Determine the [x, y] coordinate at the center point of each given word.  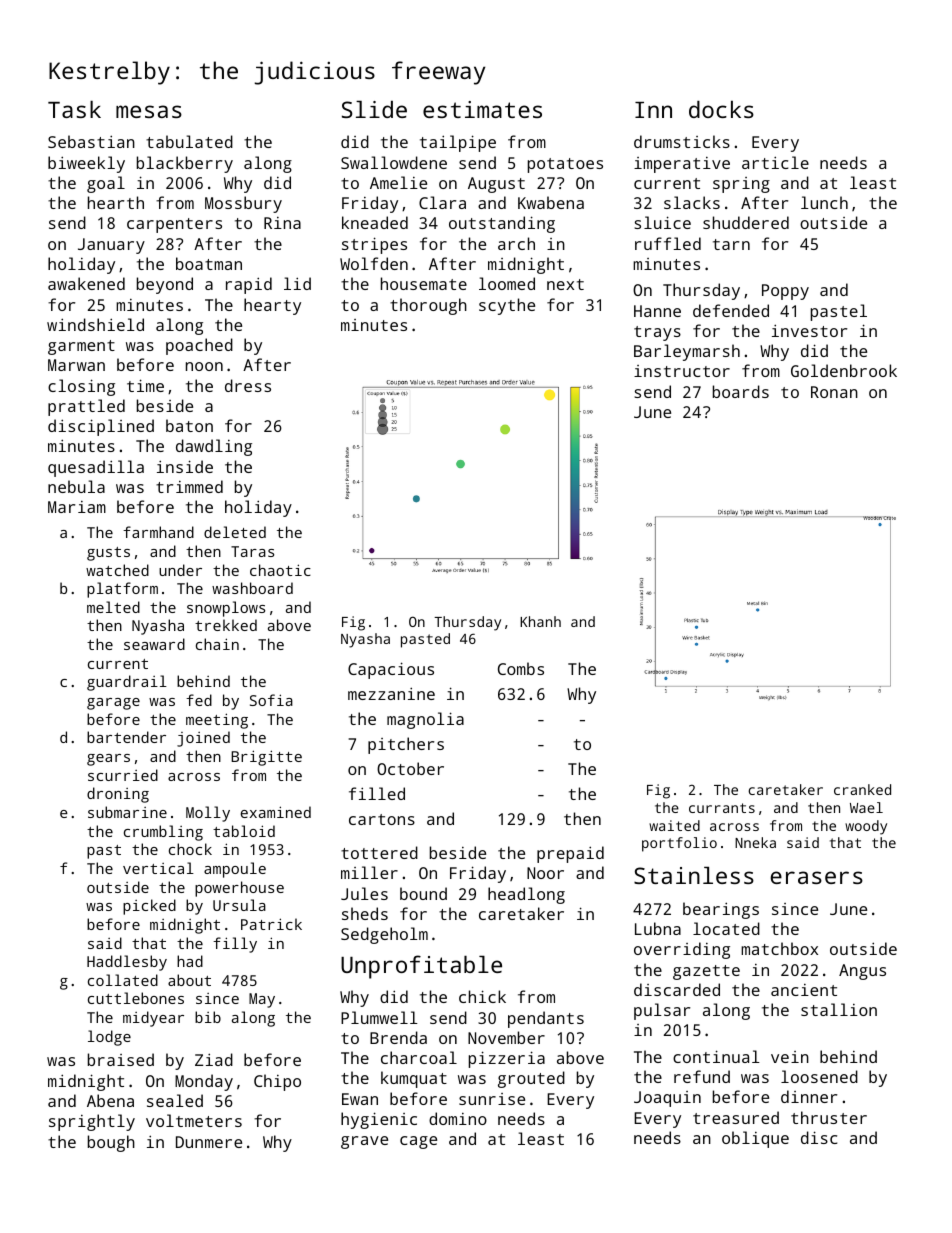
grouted [531, 1079]
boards [741, 391]
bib [208, 1017]
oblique [755, 1139]
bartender [126, 737]
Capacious [391, 670]
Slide [374, 109]
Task [74, 109]
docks [721, 109]
